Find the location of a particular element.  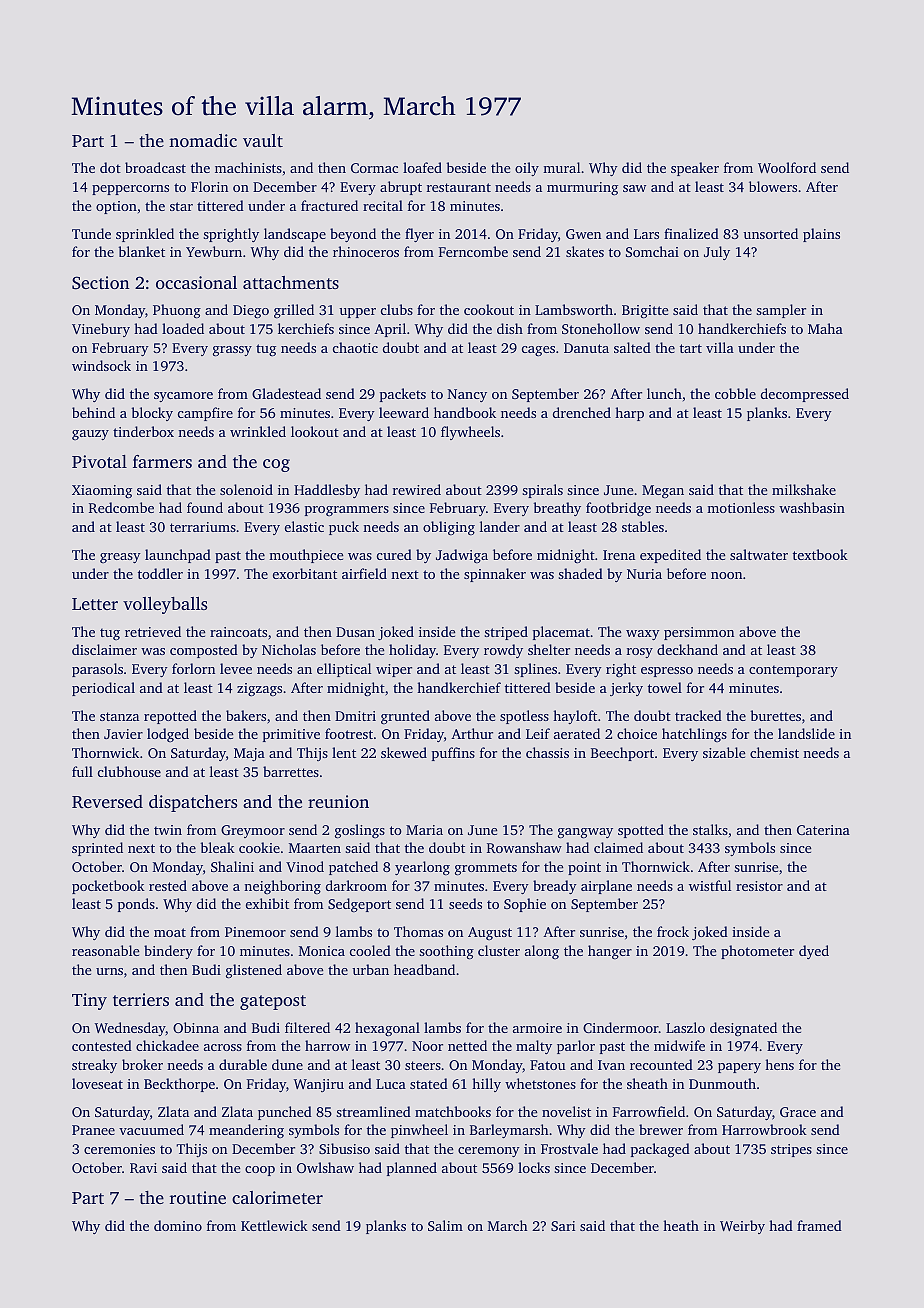

oily is located at coordinates (527, 169).
